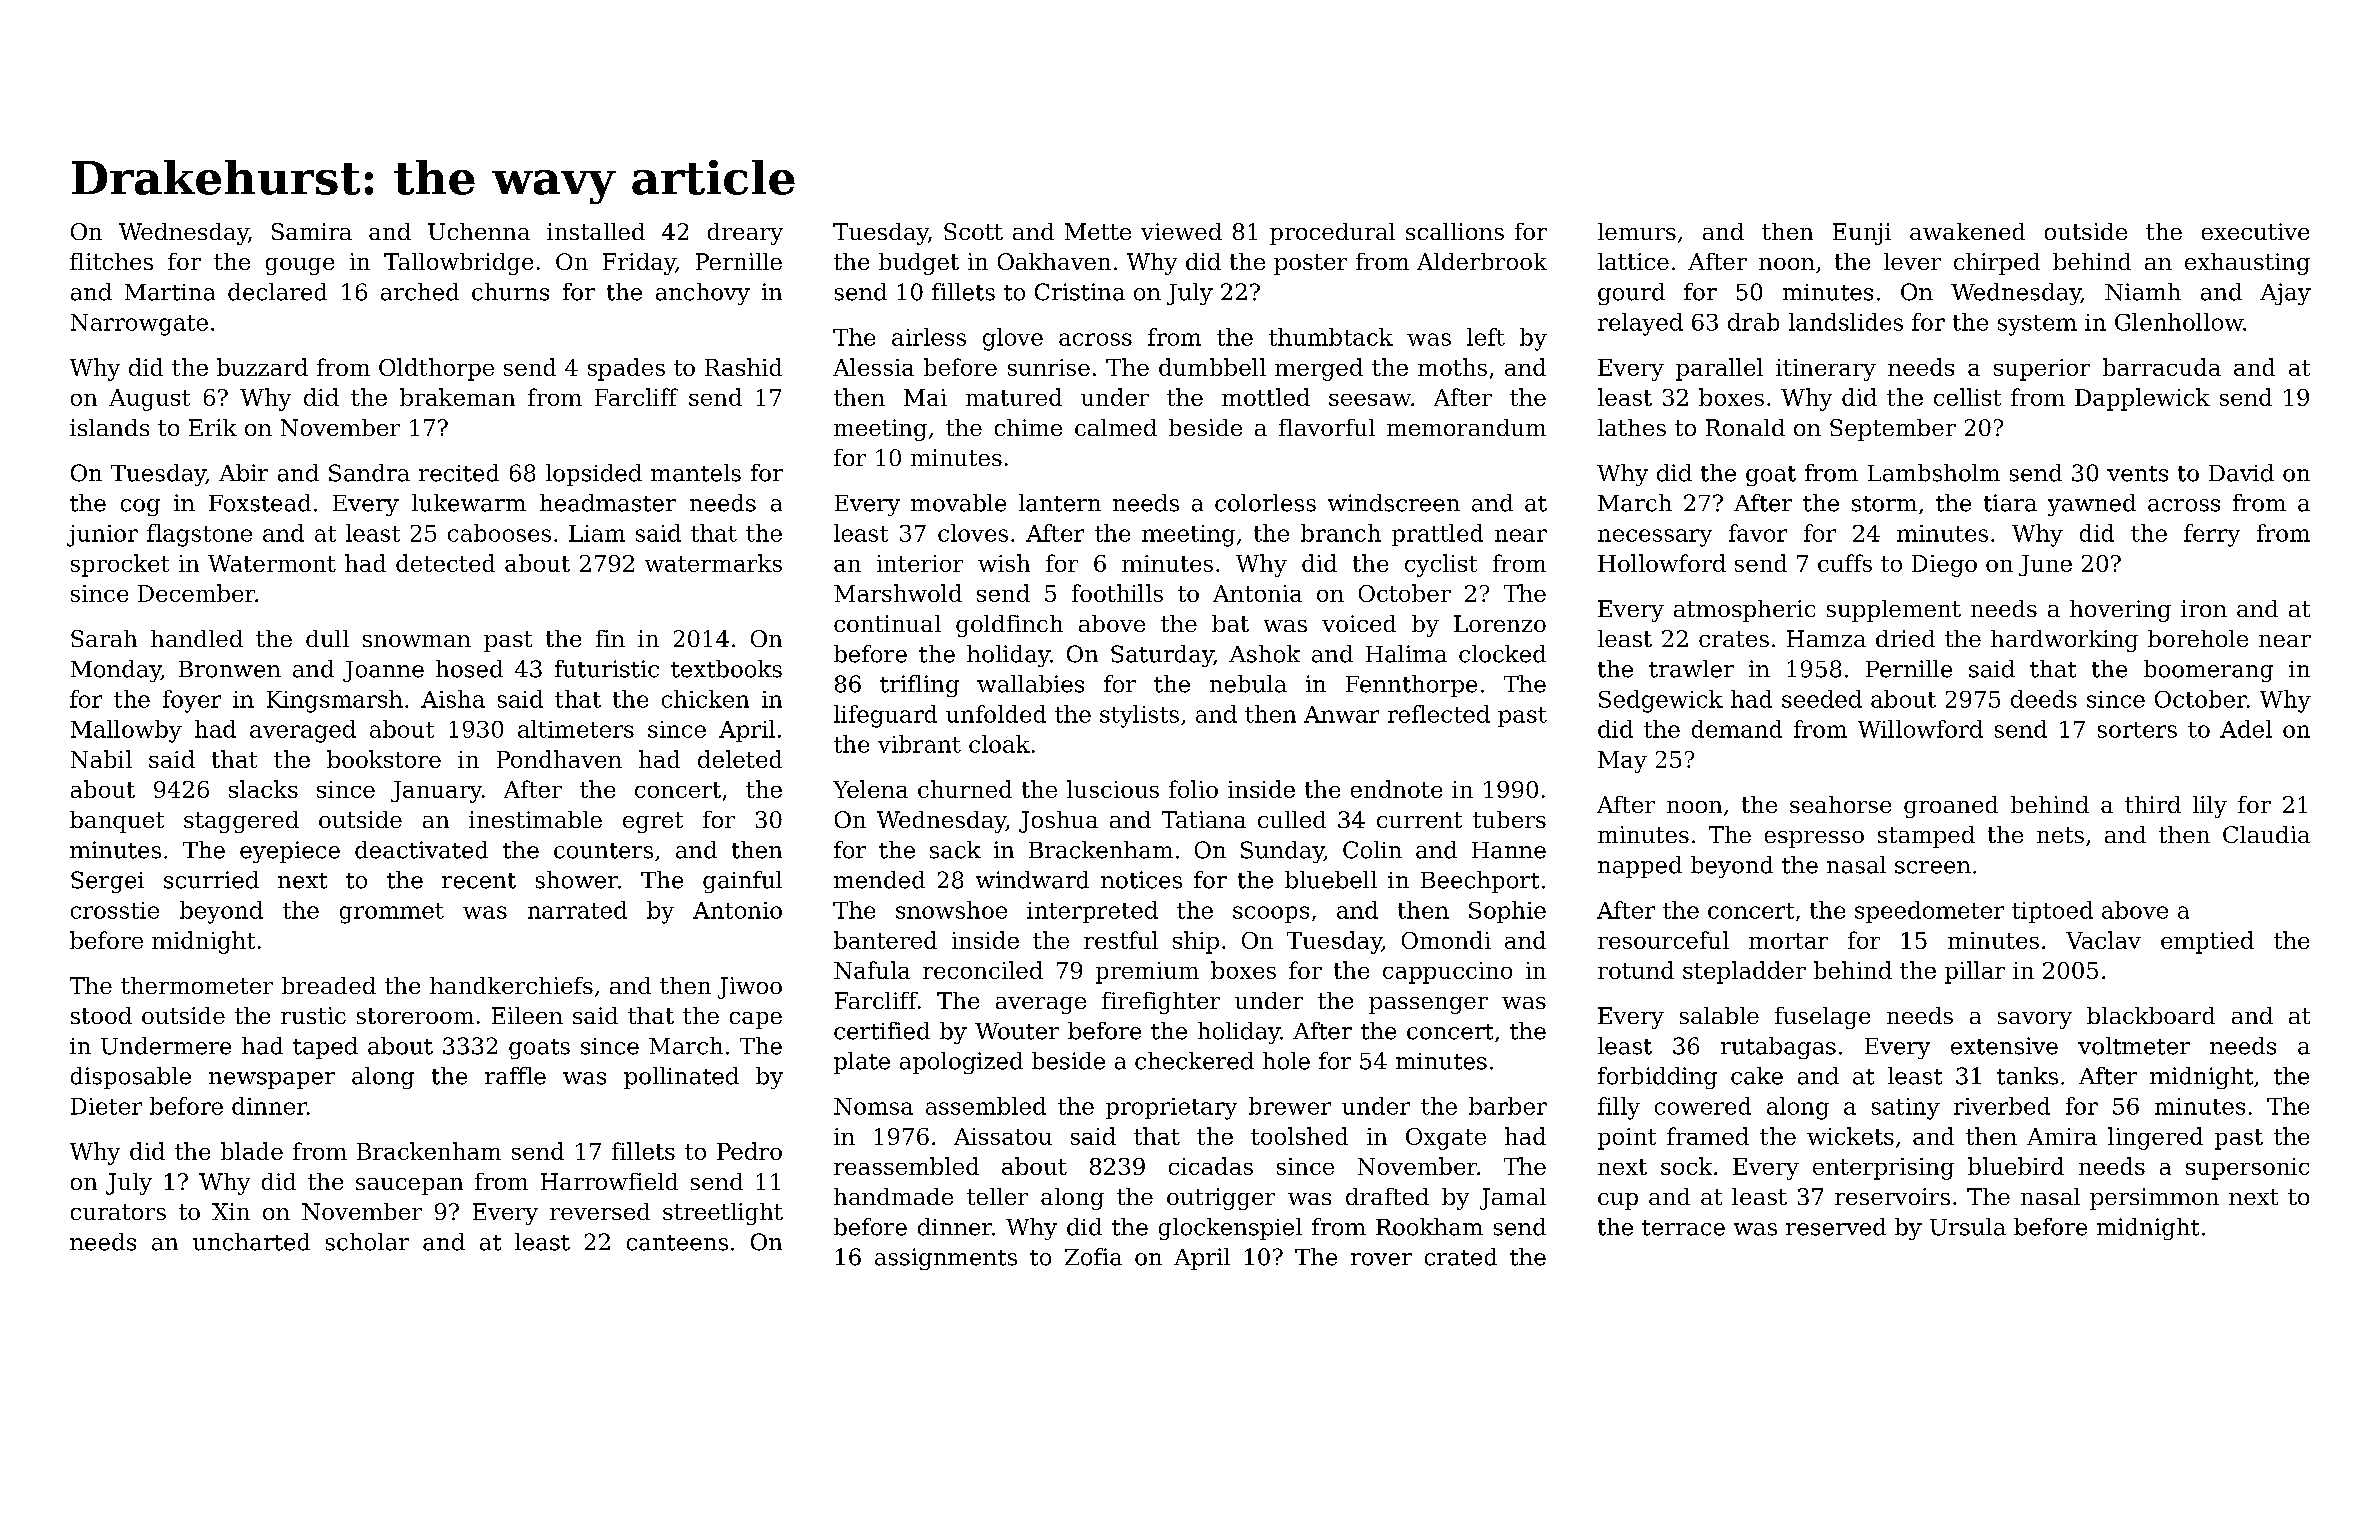 This screenshot has width=2380, height=1540. Describe the element at coordinates (2037, 325) in the screenshot. I see `system` at that location.
